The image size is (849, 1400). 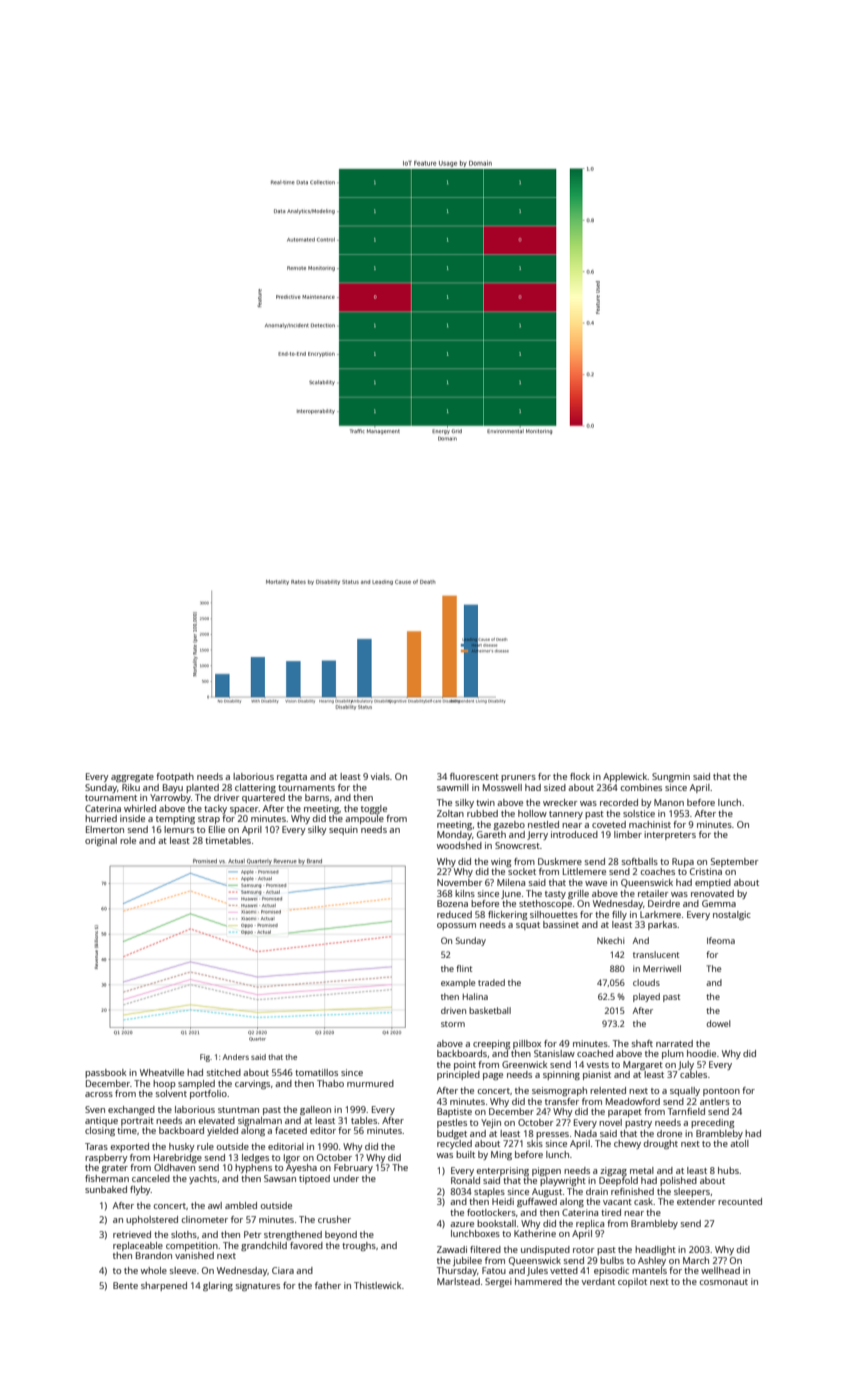 I want to click on Sungmin, so click(x=671, y=777).
